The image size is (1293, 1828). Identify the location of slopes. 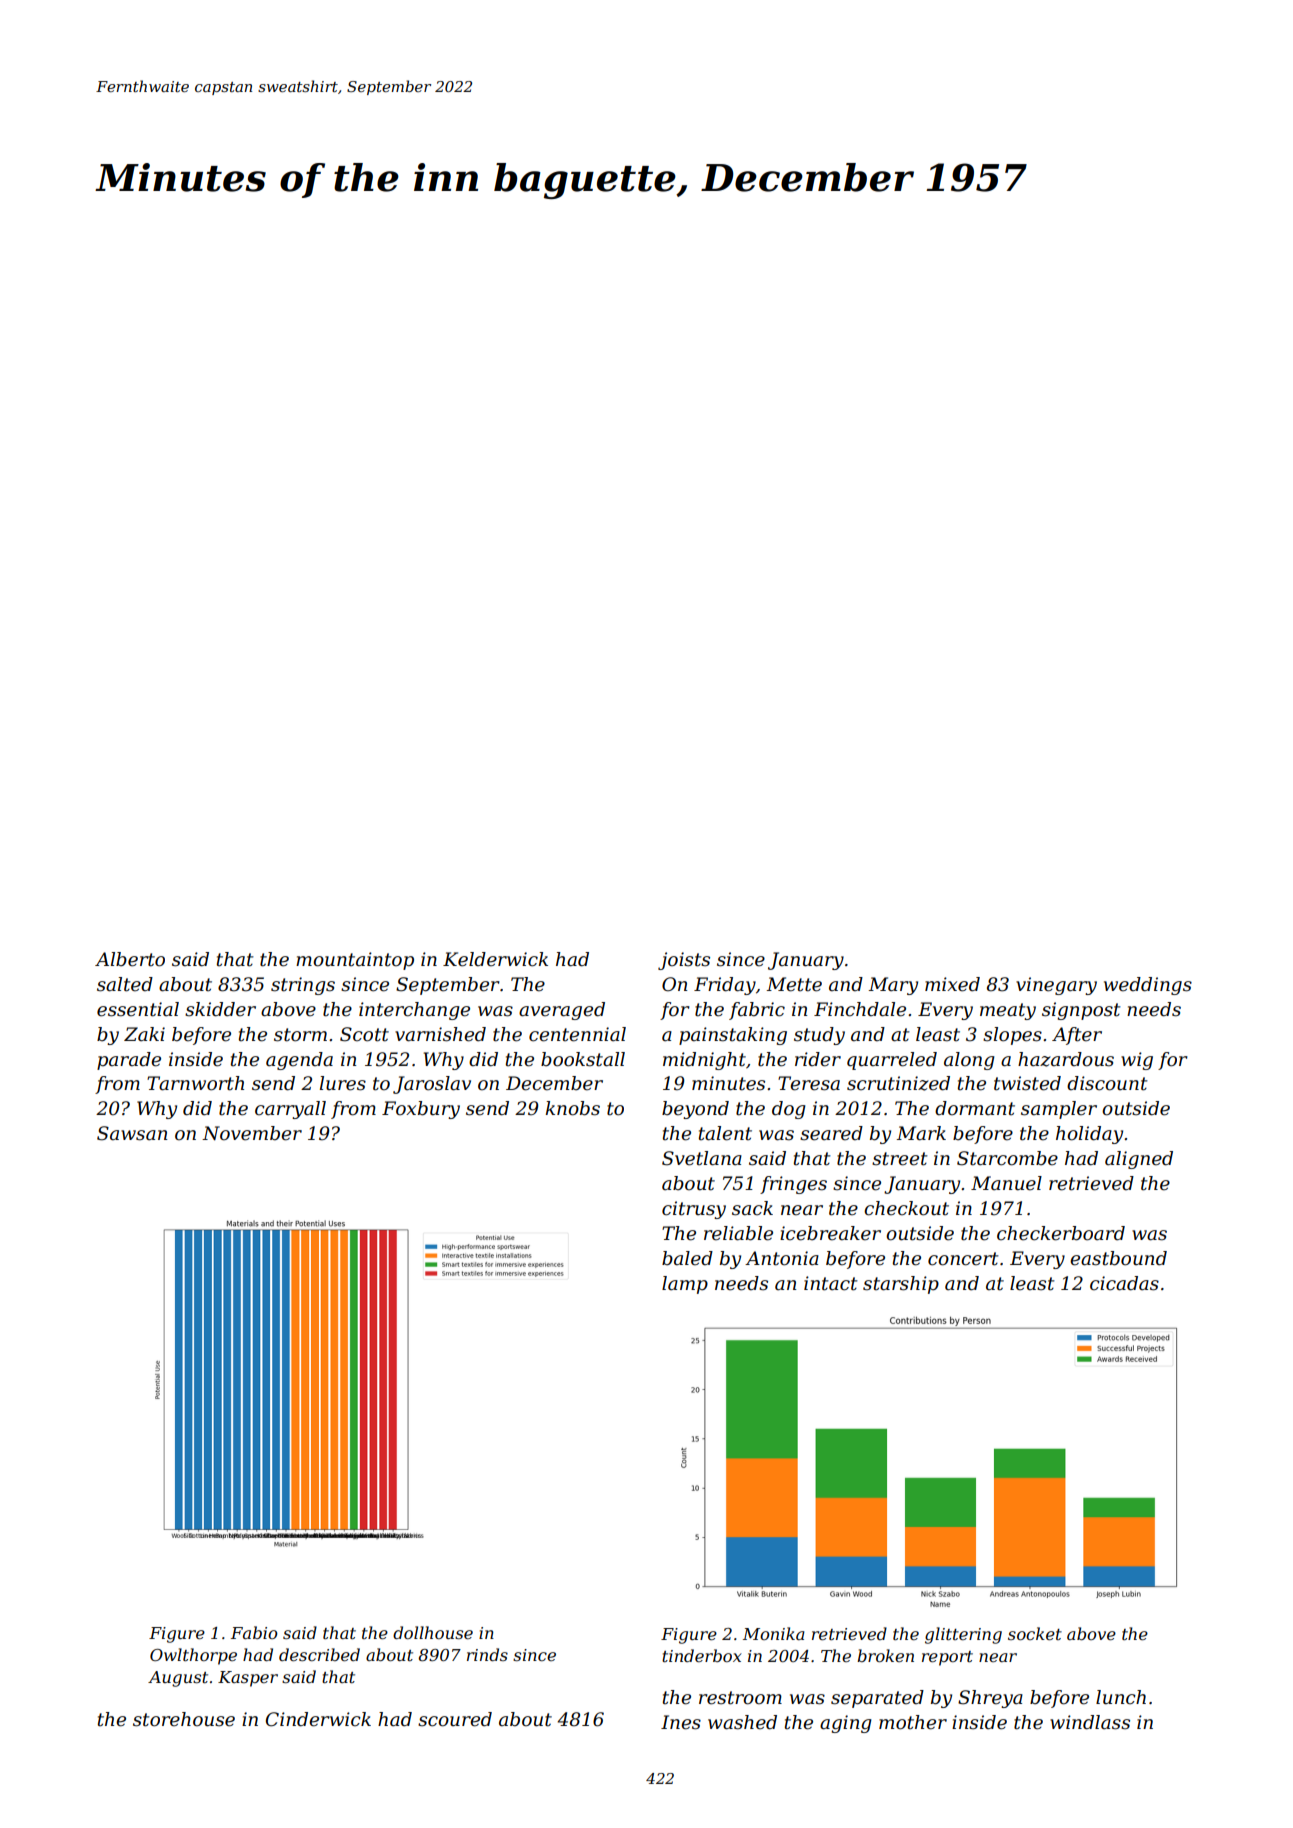
(1012, 1036).
